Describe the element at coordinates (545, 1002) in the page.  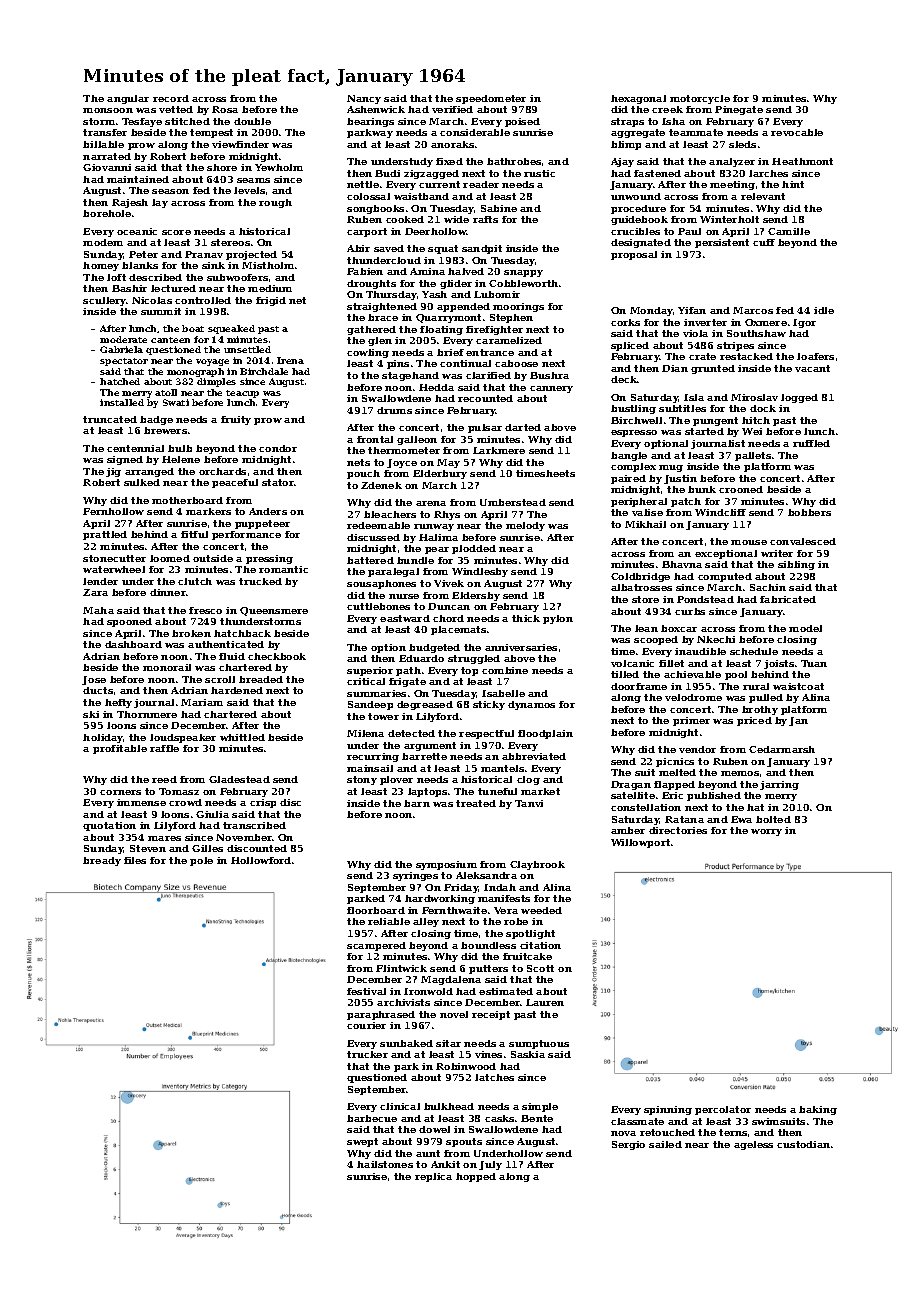
I see `Lauren` at that location.
